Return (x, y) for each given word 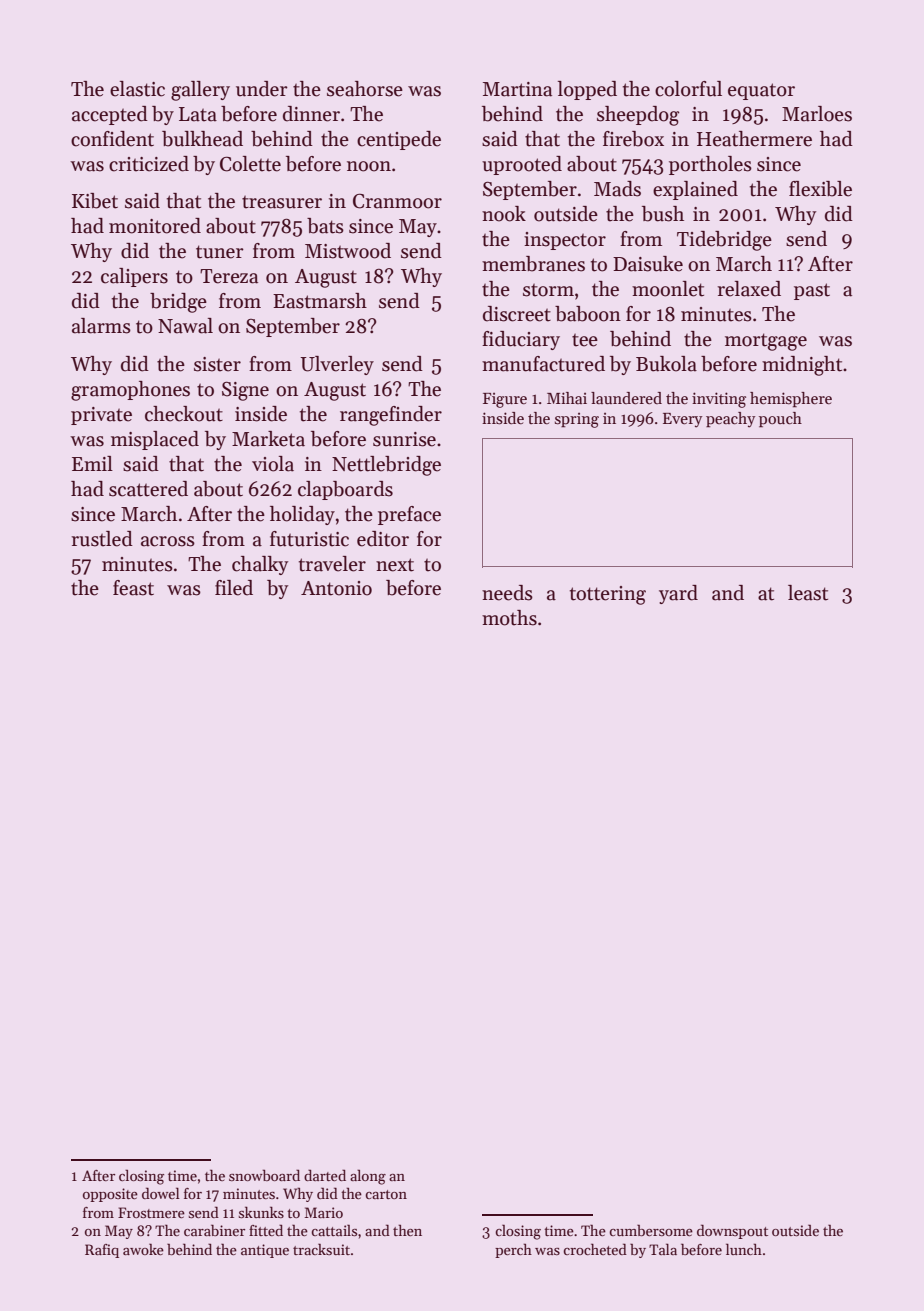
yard (678, 594)
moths (509, 618)
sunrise (404, 439)
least (808, 593)
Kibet (95, 201)
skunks (261, 1212)
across (168, 541)
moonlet (668, 289)
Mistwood (348, 251)
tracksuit (321, 1249)
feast (133, 588)
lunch (744, 1249)
